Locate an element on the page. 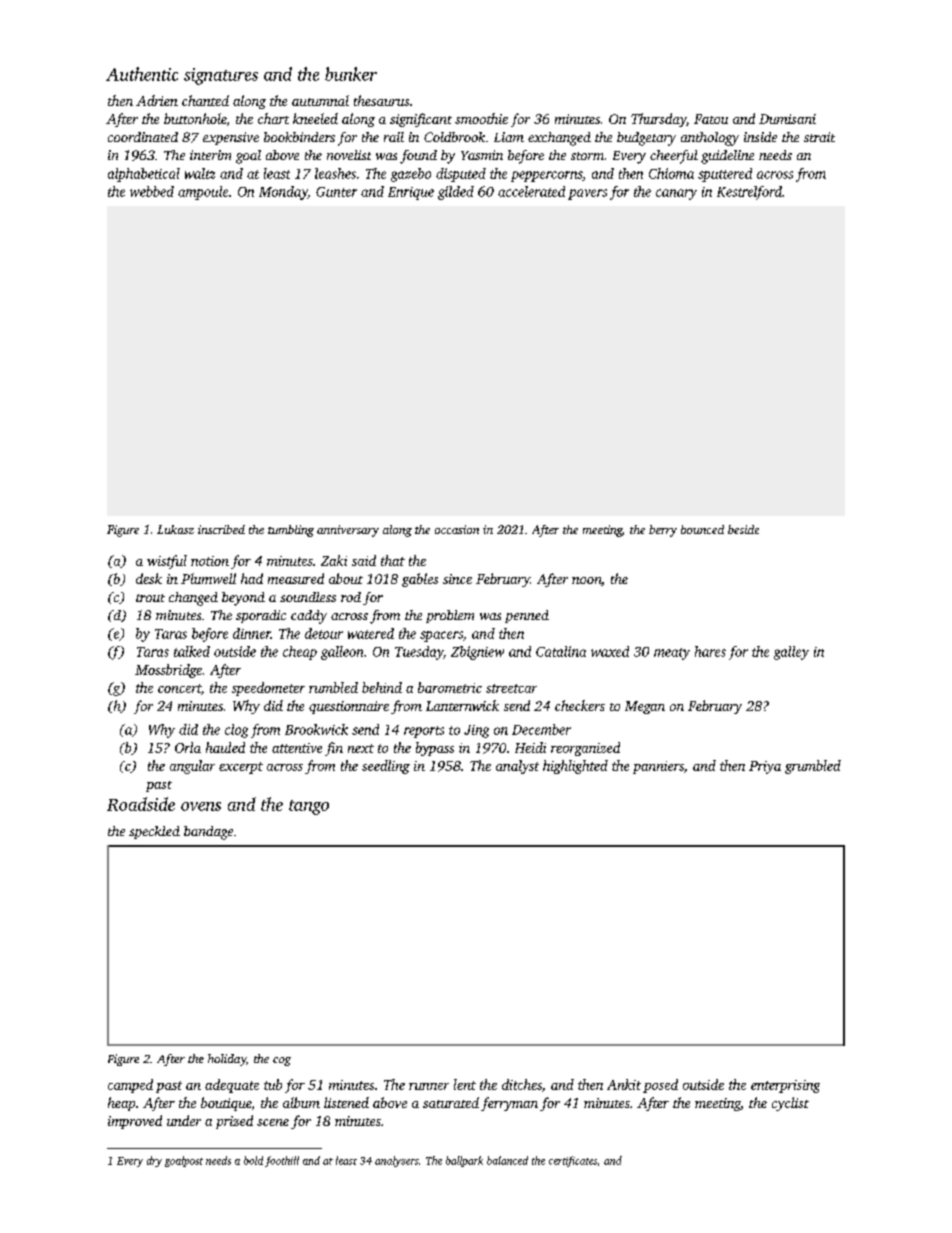 Image resolution: width=952 pixels, height=1233 pixels. Lukasz is located at coordinates (175, 529).
